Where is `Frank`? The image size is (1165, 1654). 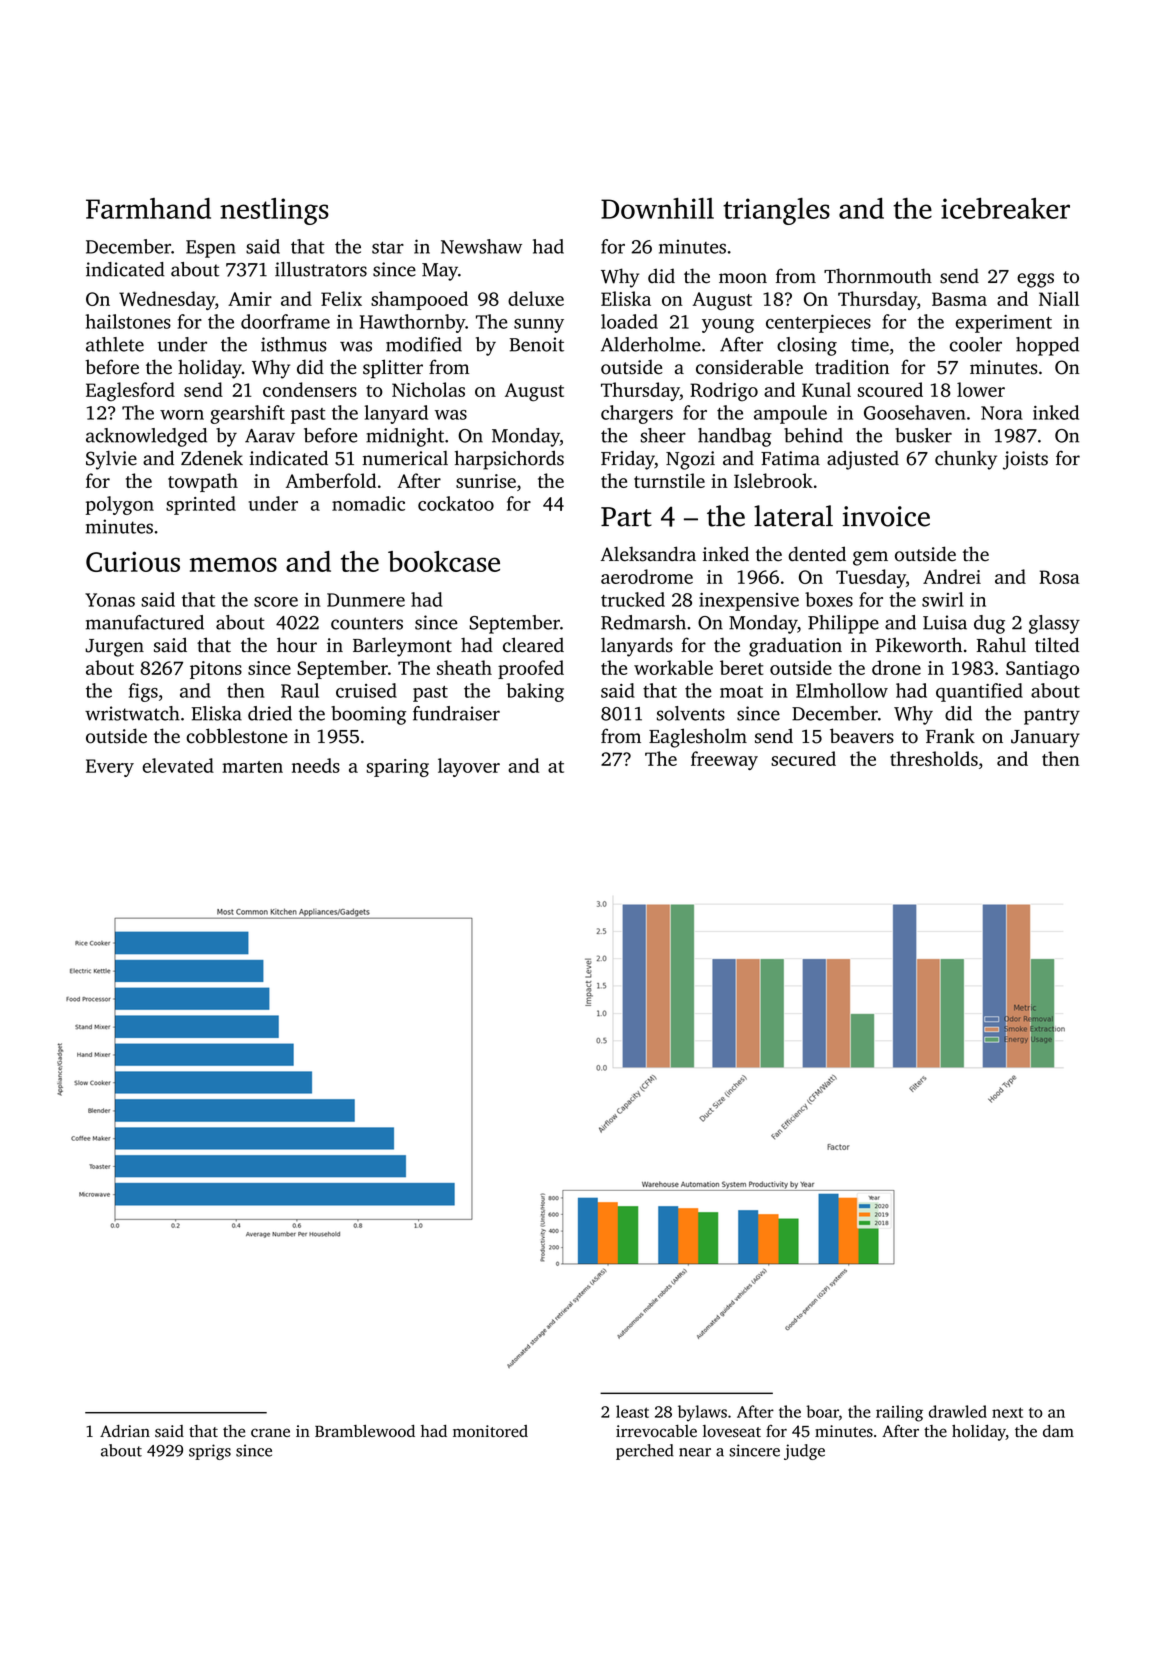 Frank is located at coordinates (950, 735).
